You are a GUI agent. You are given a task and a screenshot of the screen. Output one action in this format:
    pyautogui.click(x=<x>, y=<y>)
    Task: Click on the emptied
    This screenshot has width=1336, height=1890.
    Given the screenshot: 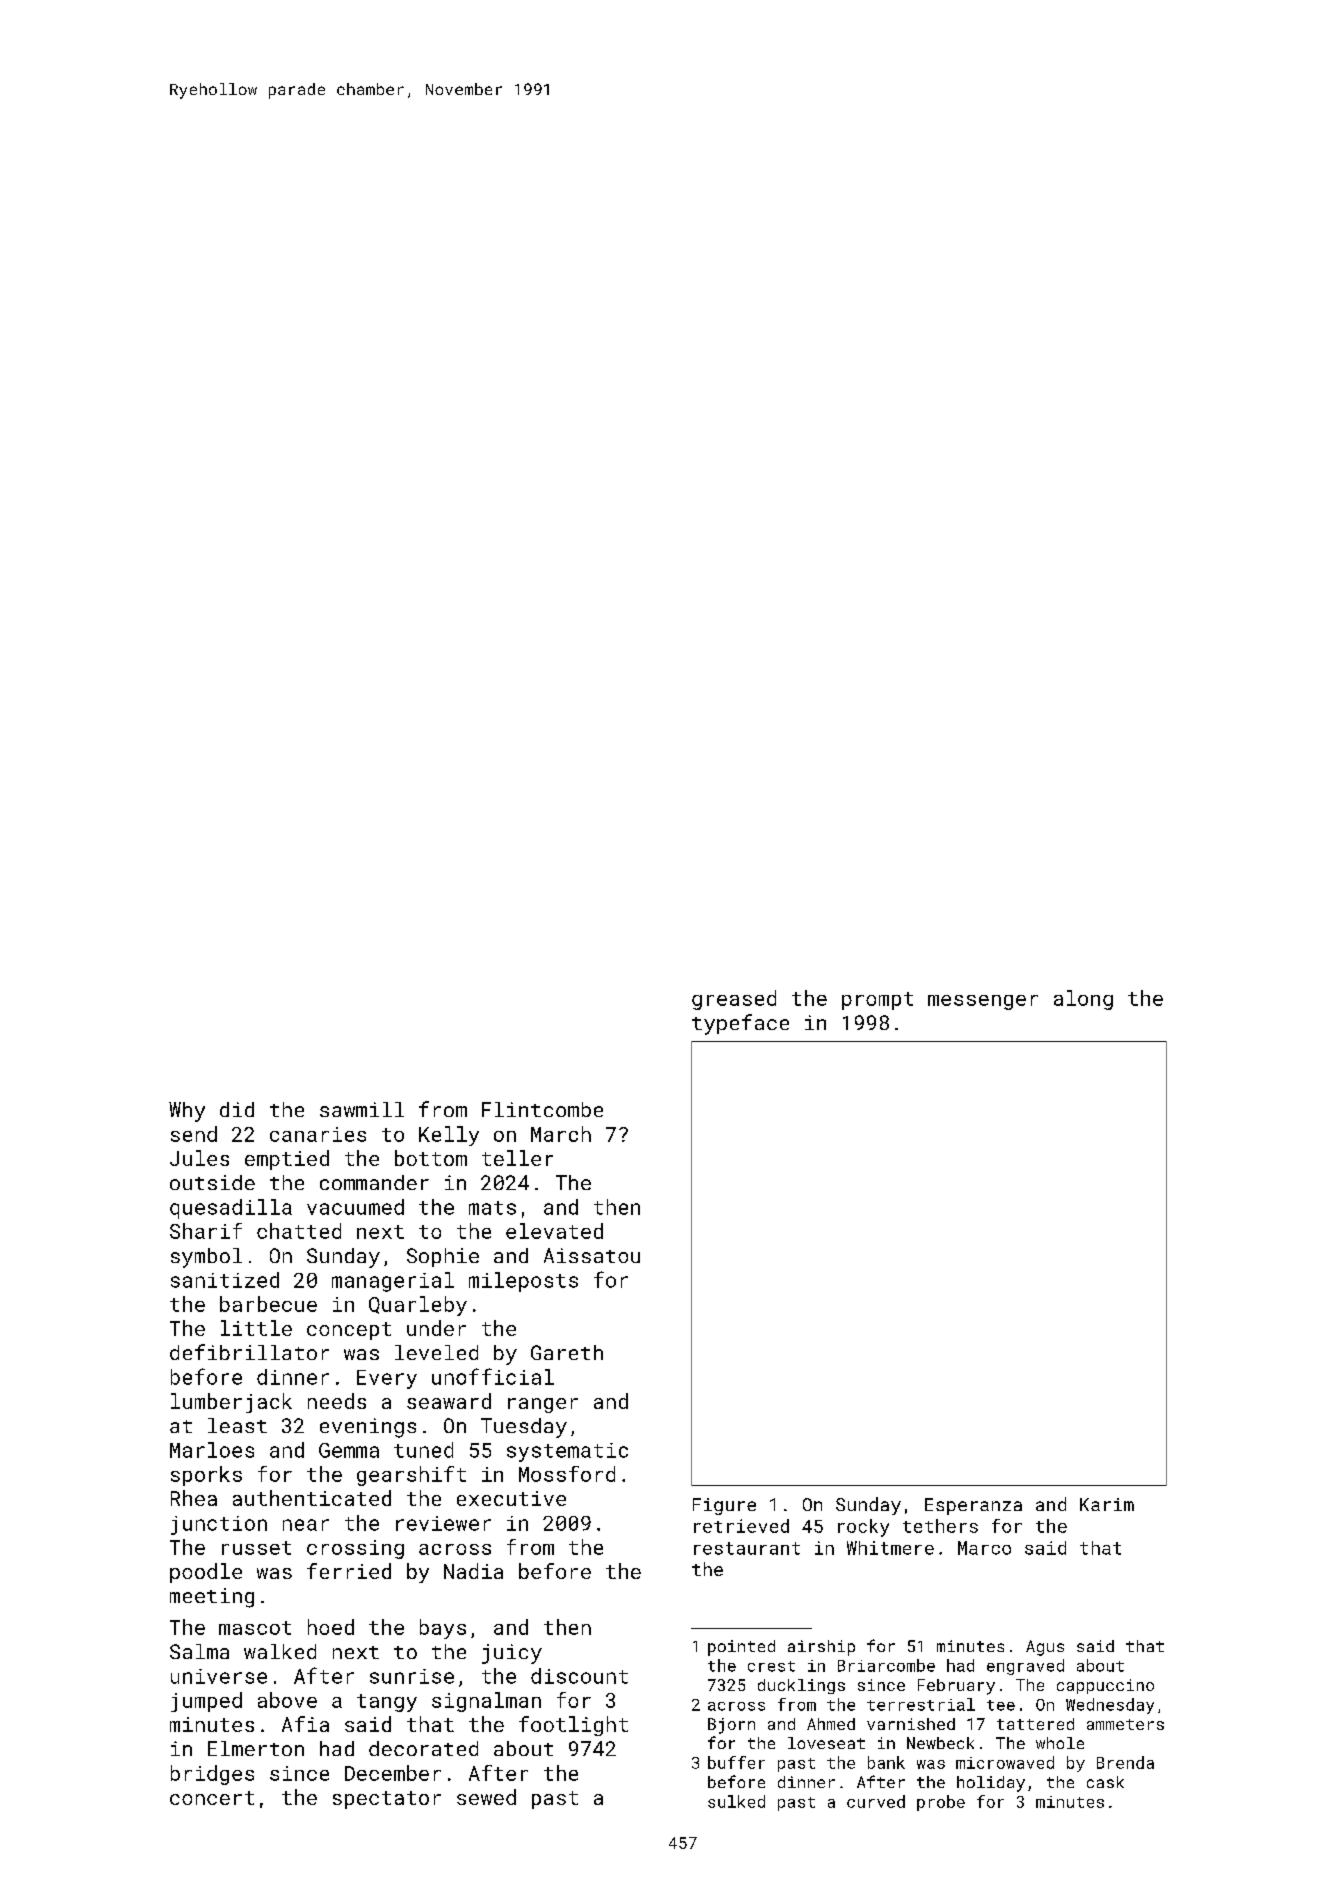 What is the action you would take?
    pyautogui.click(x=287, y=1160)
